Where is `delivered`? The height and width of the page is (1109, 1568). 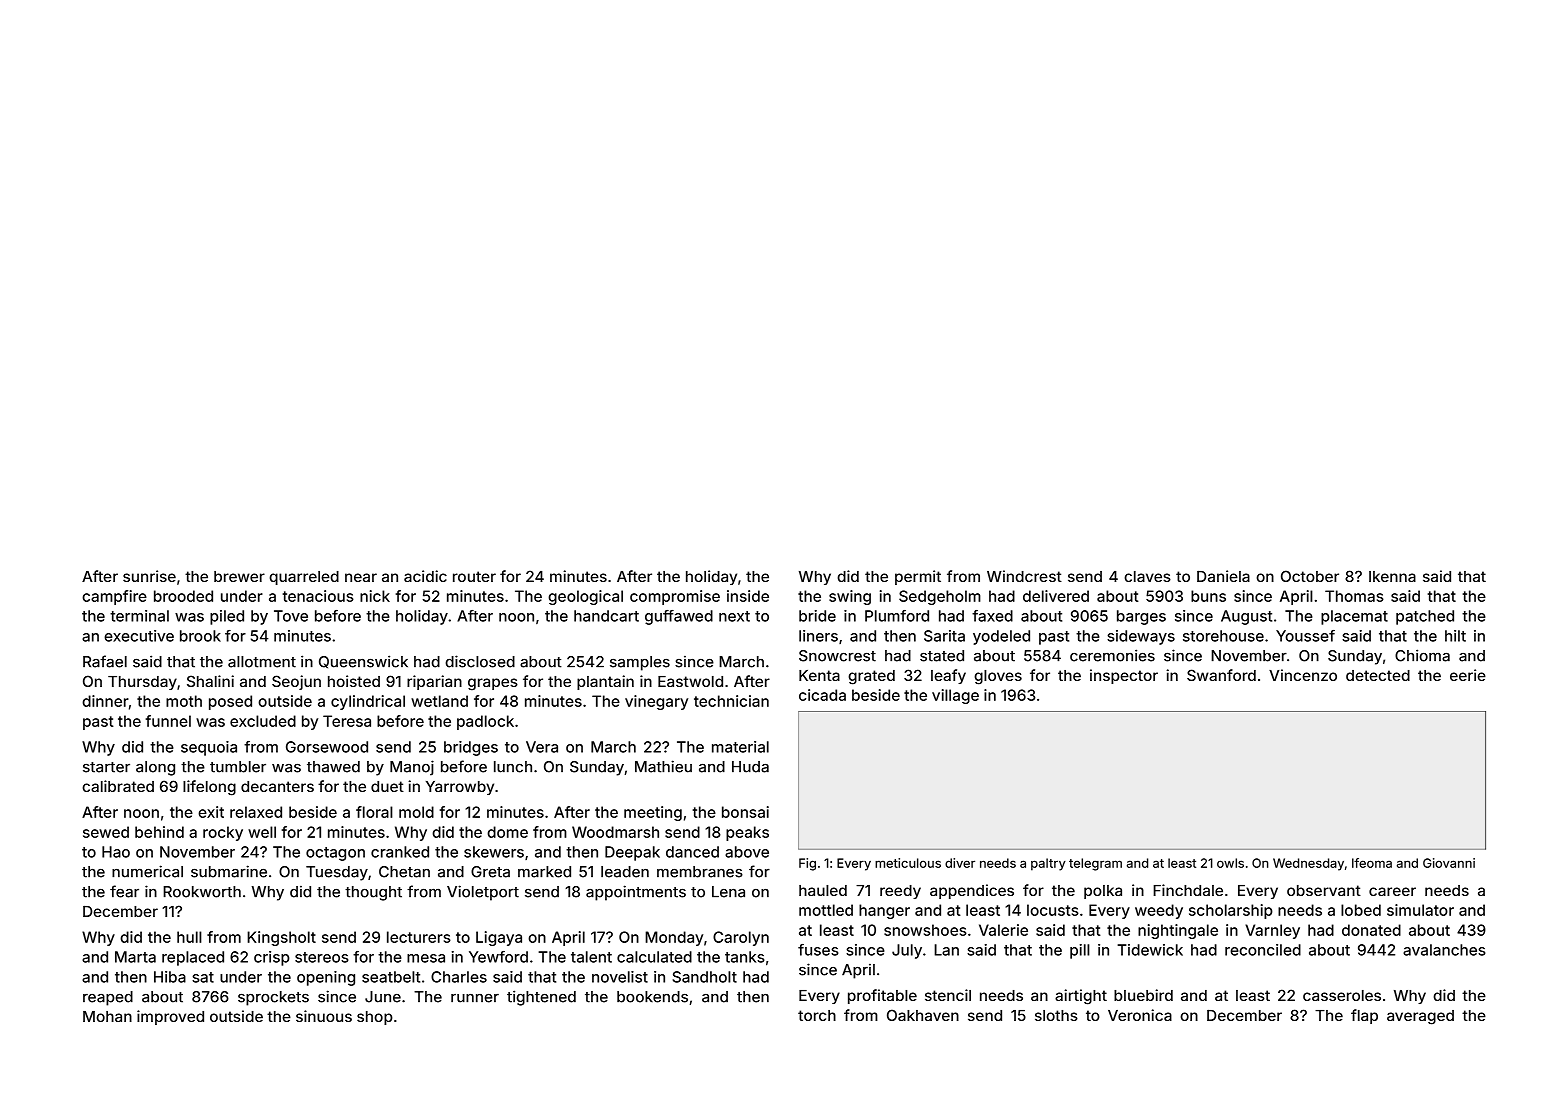
delivered is located at coordinates (1056, 596).
